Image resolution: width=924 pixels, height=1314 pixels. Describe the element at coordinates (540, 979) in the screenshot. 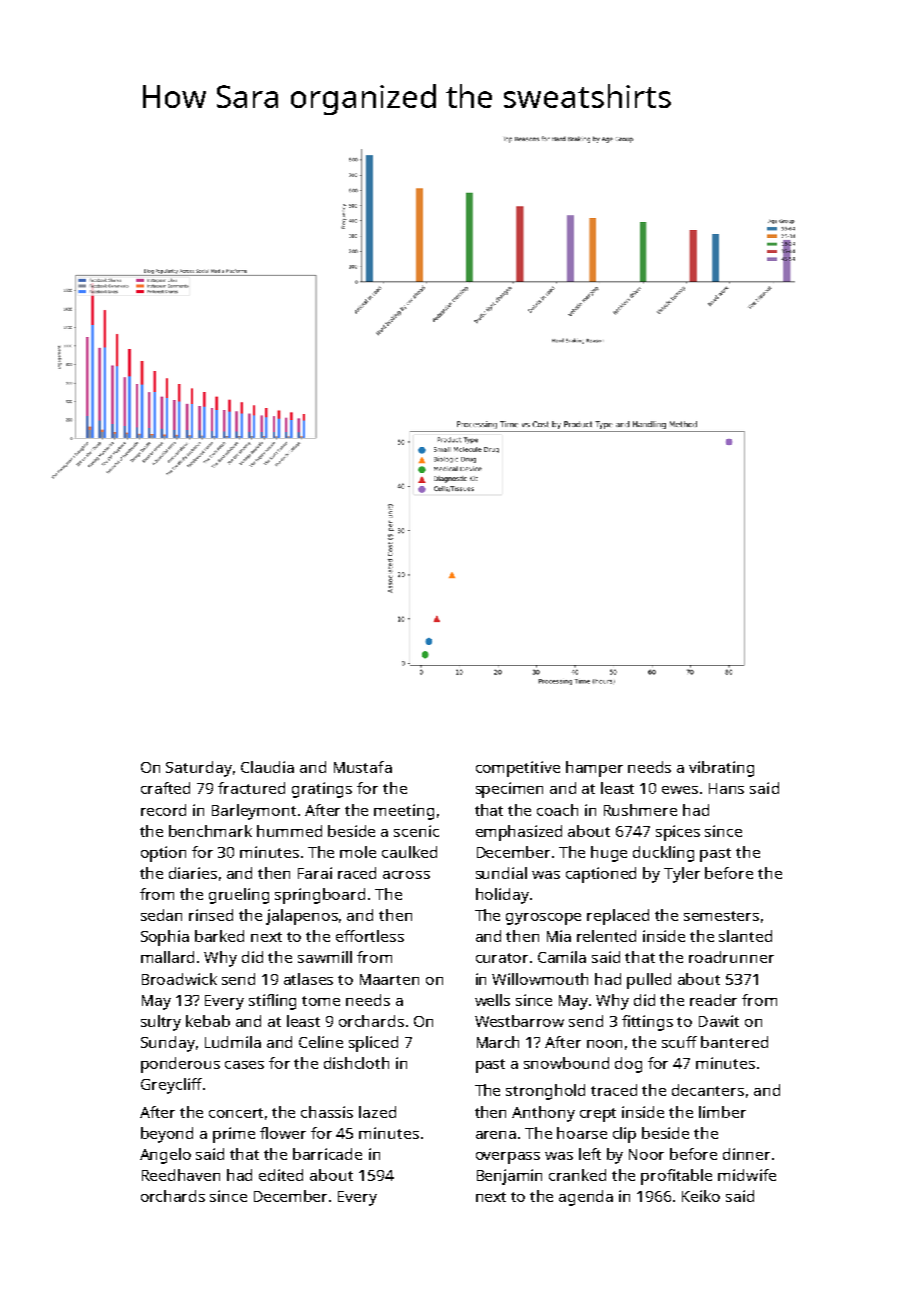

I see `Willowmouth` at that location.
